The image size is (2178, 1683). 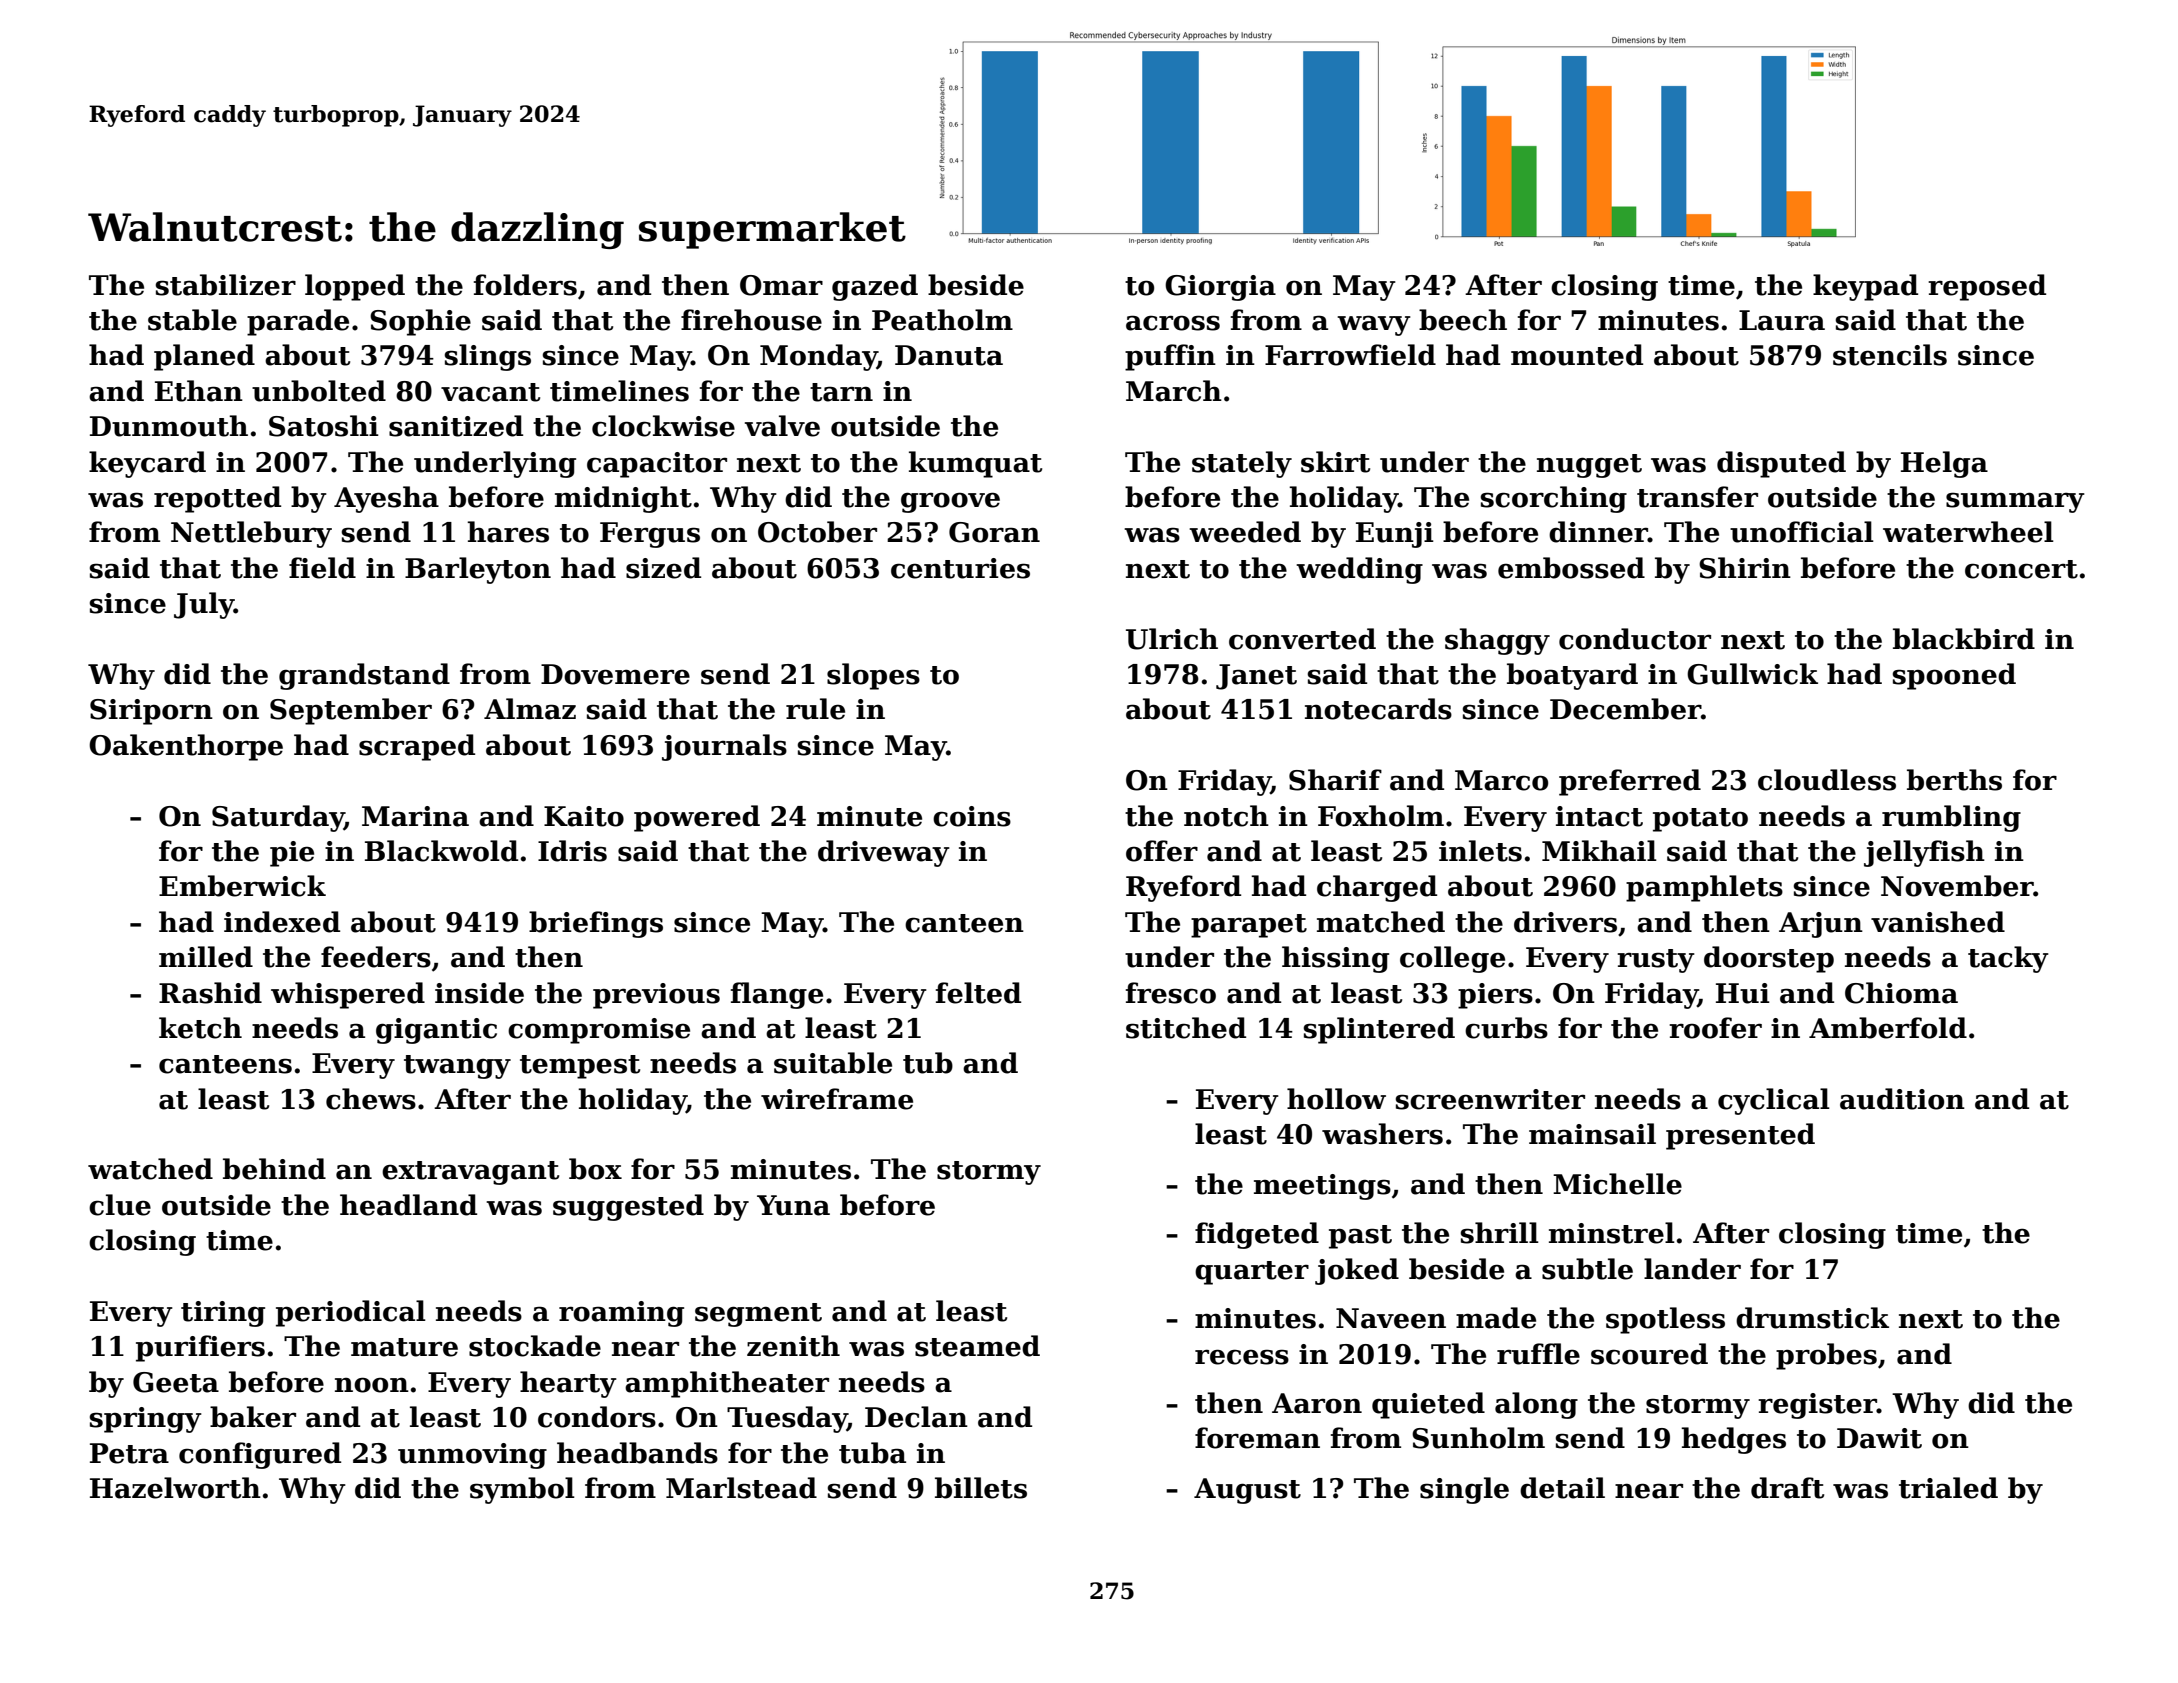 What do you see at coordinates (1665, 1320) in the screenshot?
I see `spotless` at bounding box center [1665, 1320].
